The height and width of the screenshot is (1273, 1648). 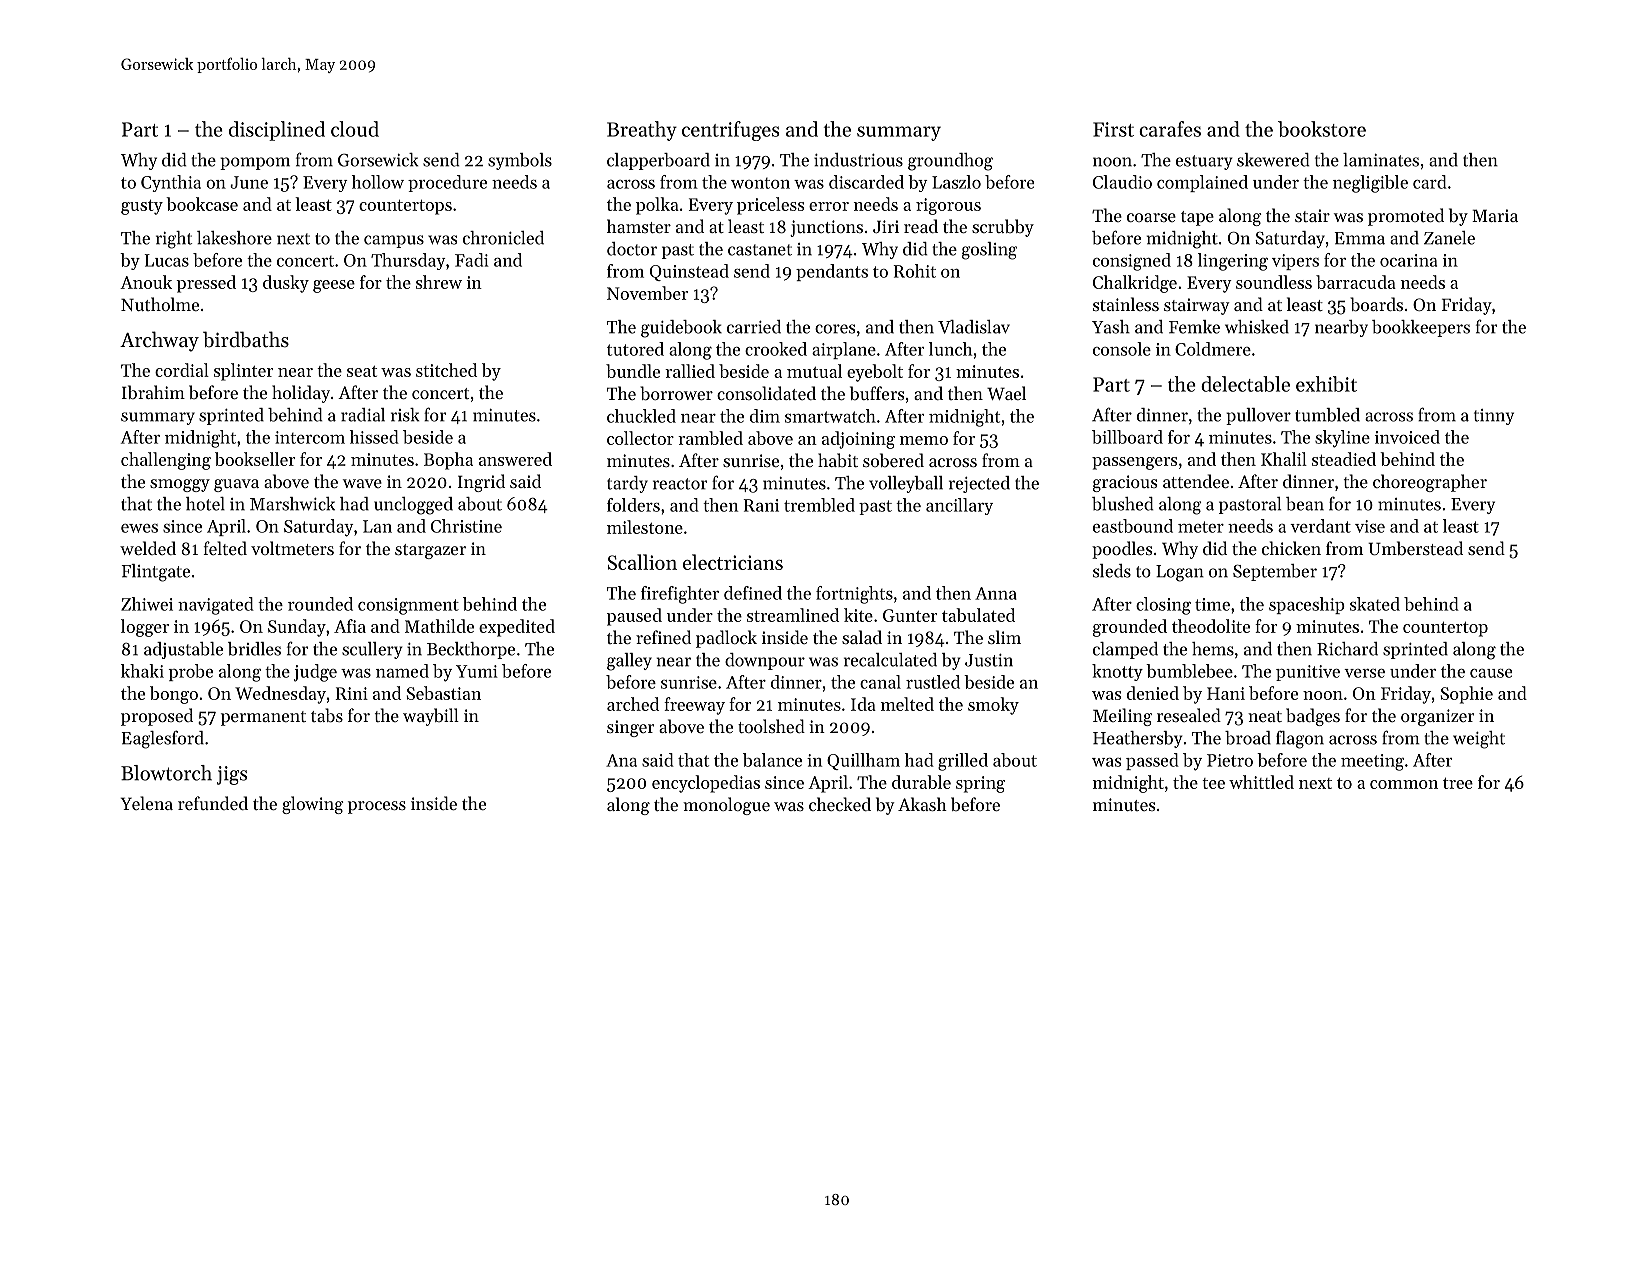 What do you see at coordinates (979, 484) in the screenshot?
I see `rejected` at bounding box center [979, 484].
